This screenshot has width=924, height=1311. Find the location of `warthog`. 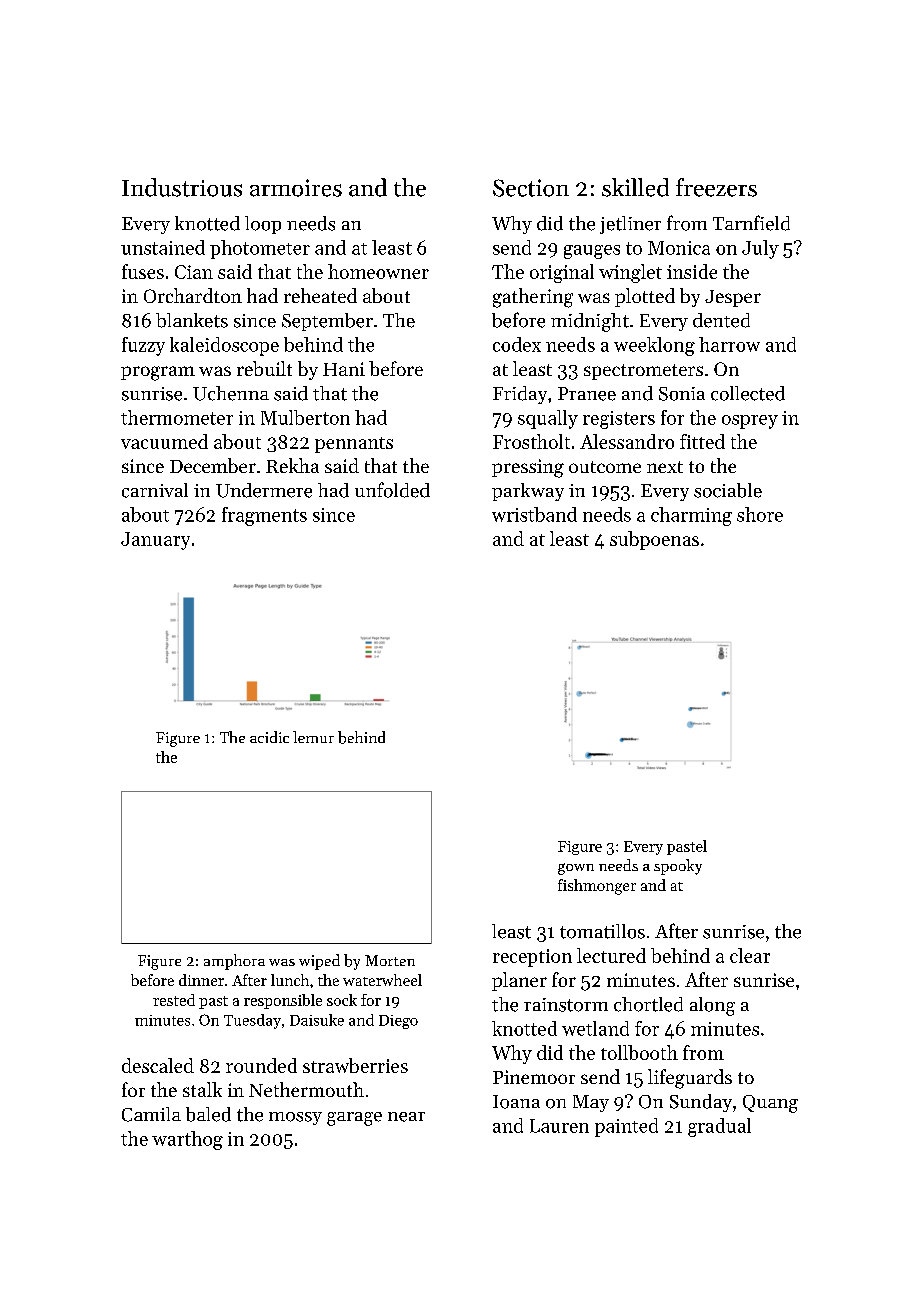

warthog is located at coordinates (187, 1140).
